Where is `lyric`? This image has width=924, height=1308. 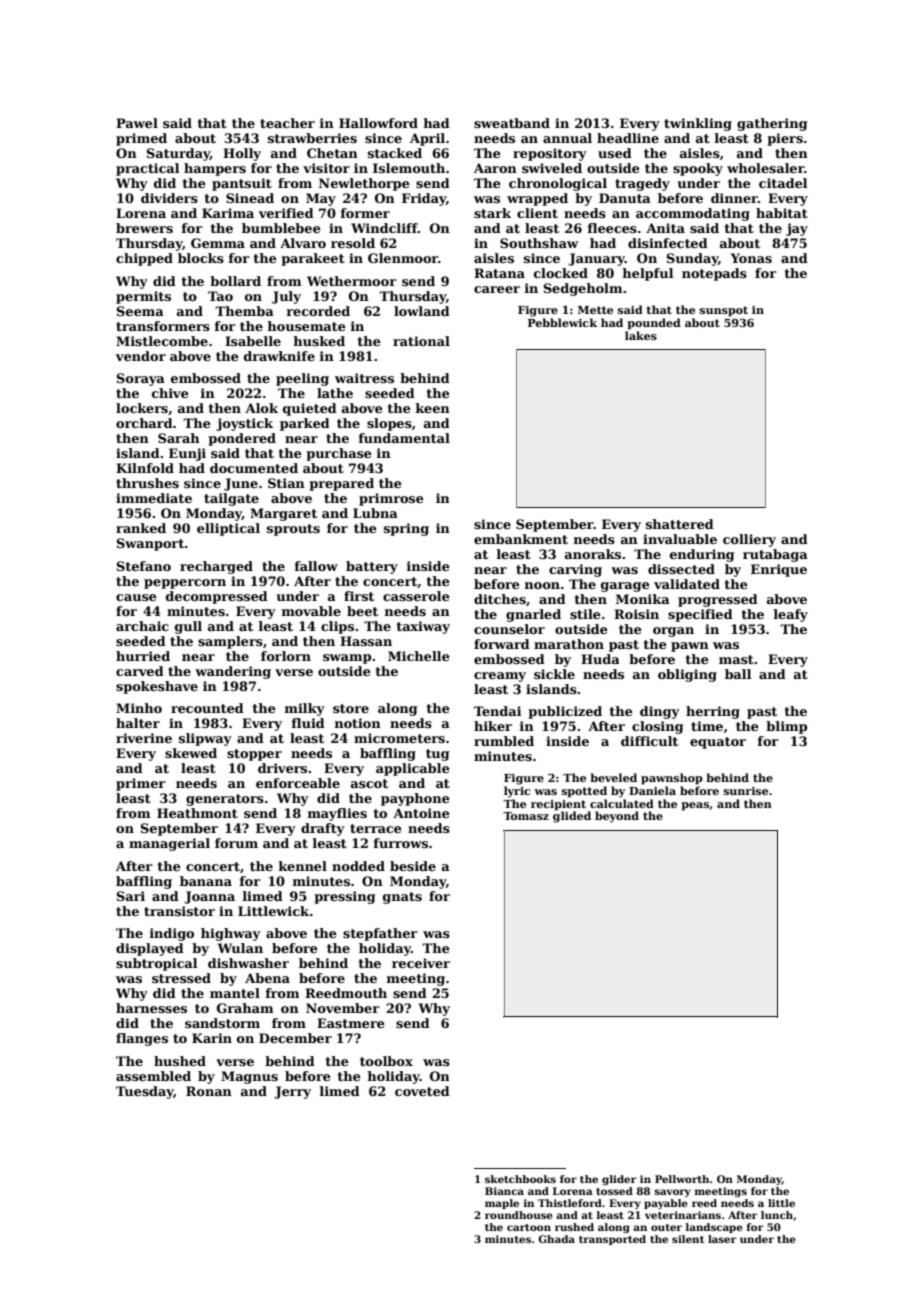 lyric is located at coordinates (517, 792).
